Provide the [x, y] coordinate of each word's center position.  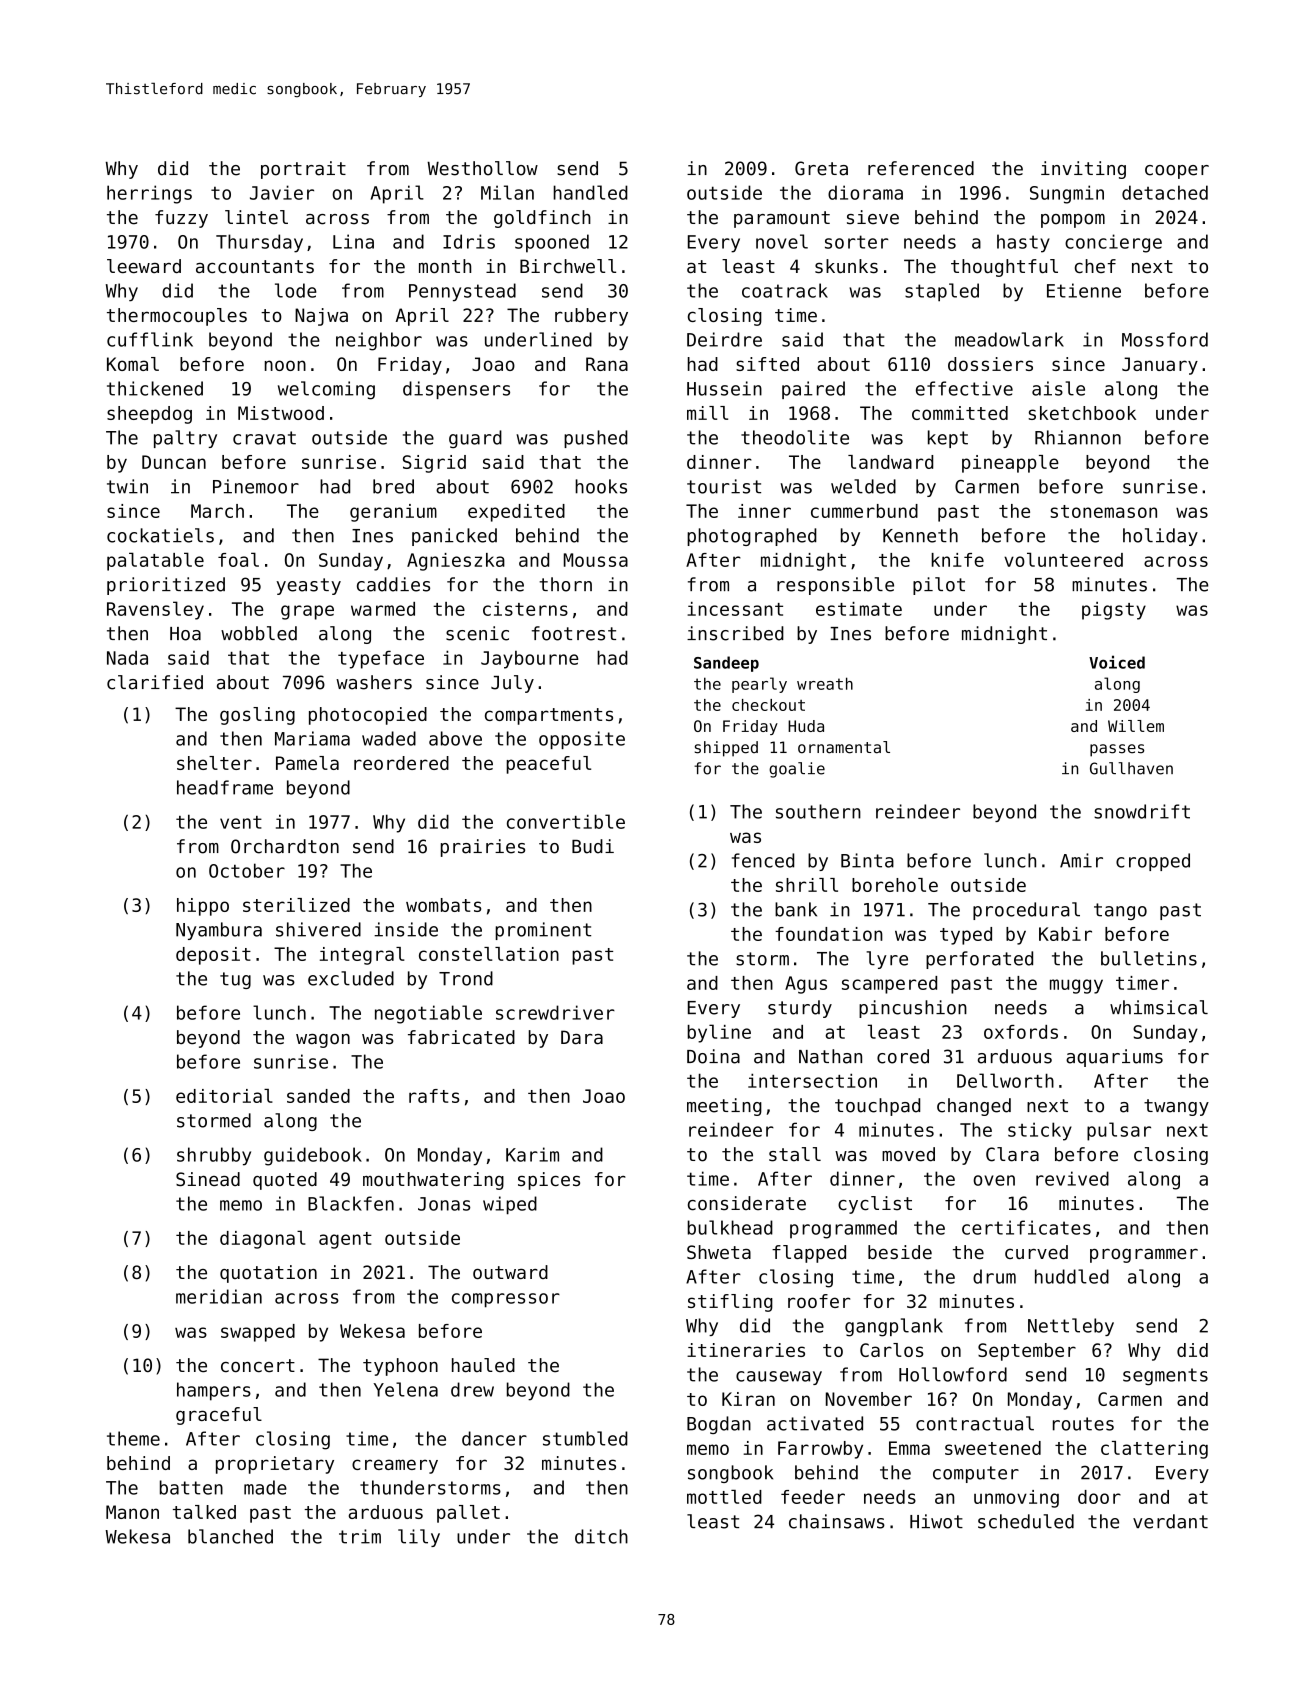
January [1160, 366]
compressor [506, 1300]
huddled [1072, 1276]
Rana [607, 364]
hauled [483, 1365]
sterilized [296, 905]
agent [345, 1240]
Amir [1081, 860]
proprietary [275, 1465]
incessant [735, 609]
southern [818, 811]
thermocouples [177, 317]
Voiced [1117, 662]
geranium [393, 513]
